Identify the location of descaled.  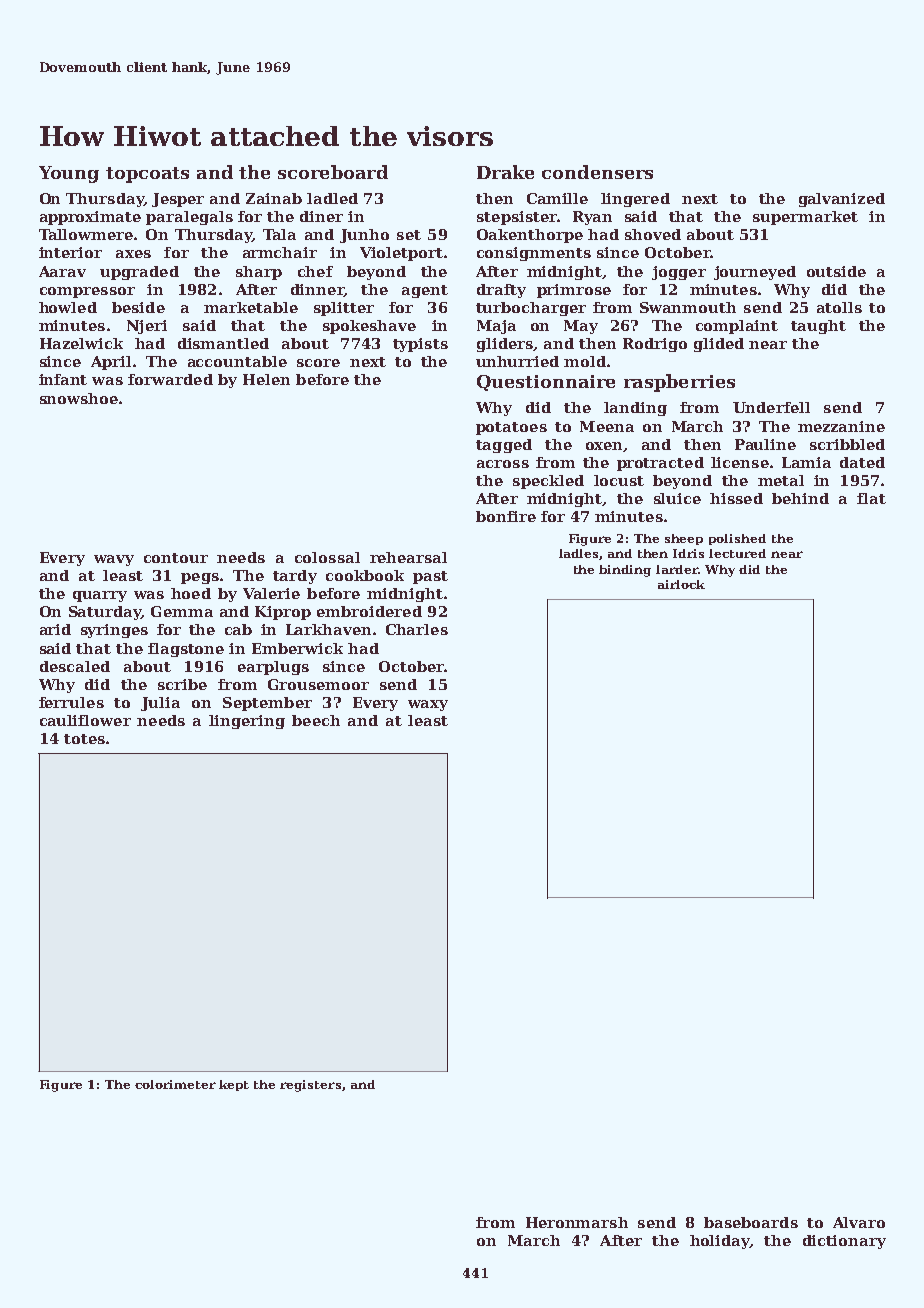
(75, 666).
